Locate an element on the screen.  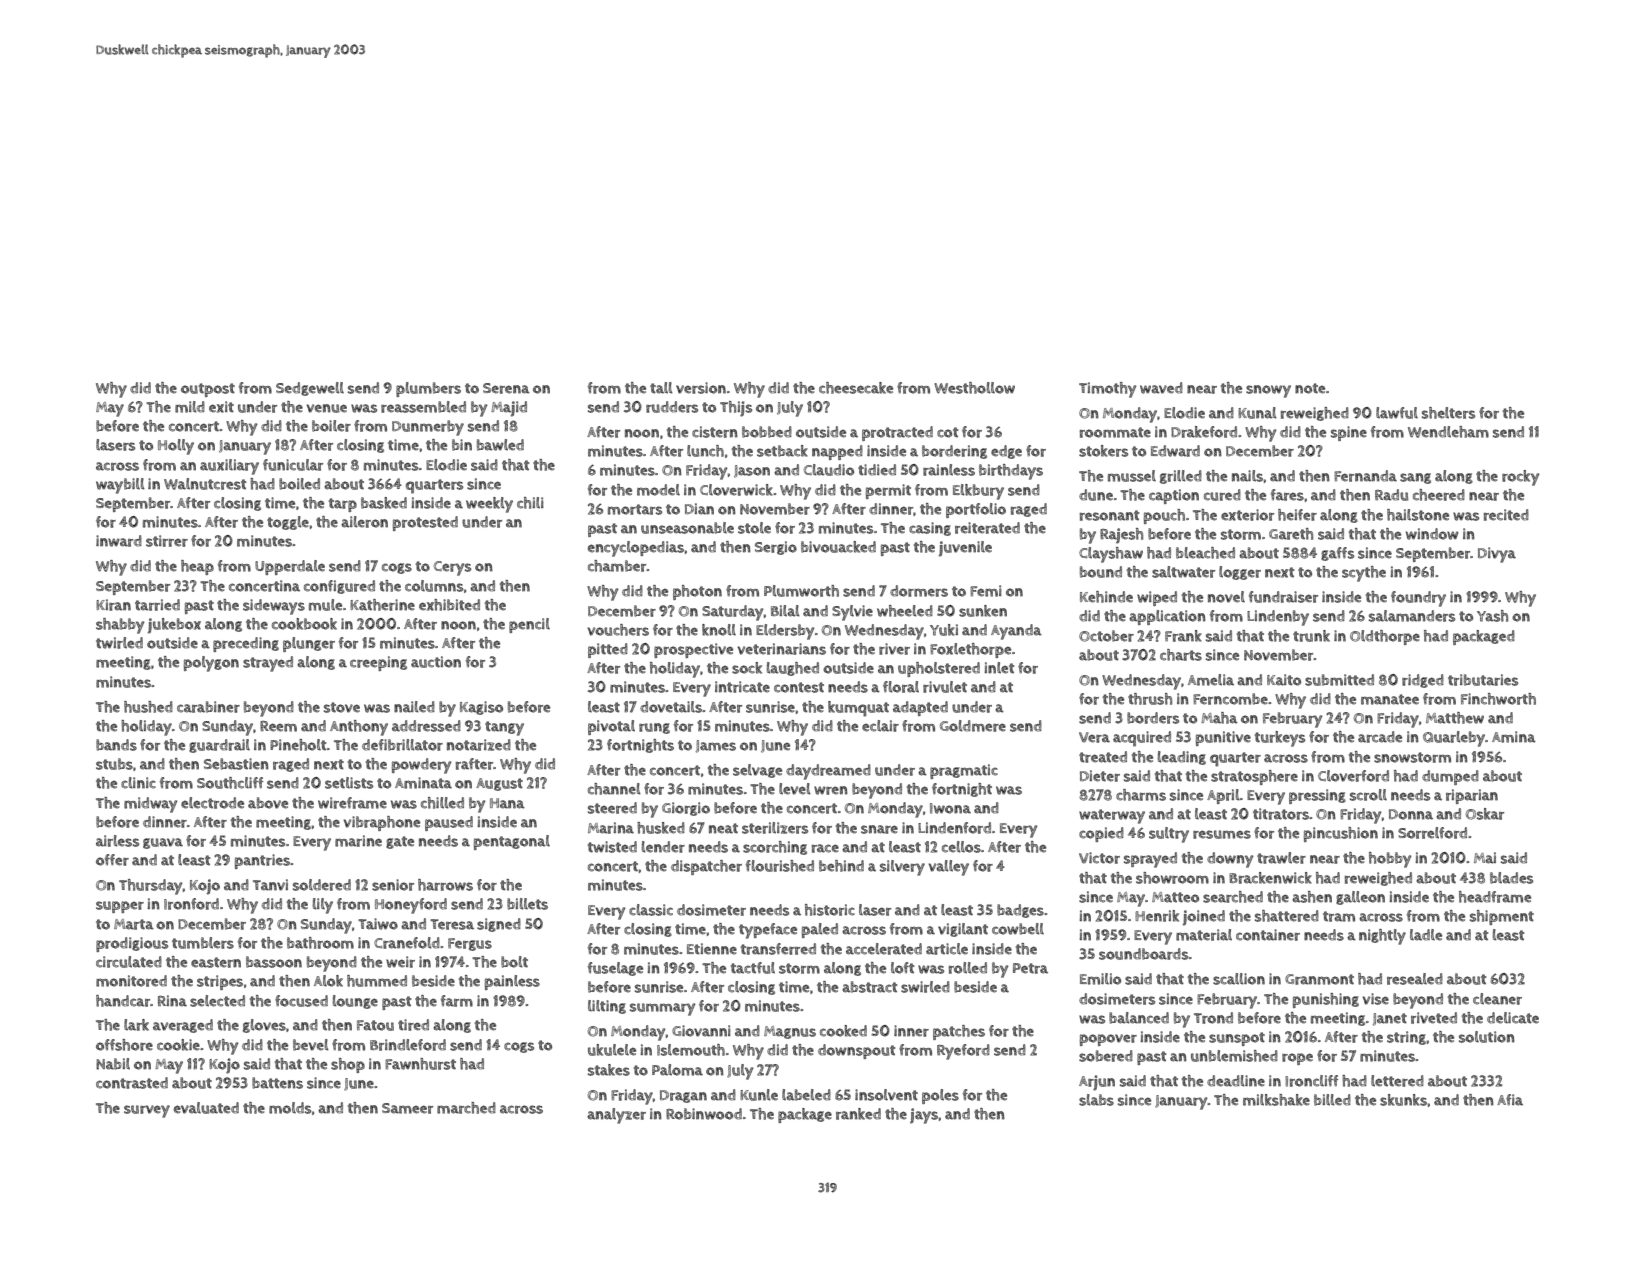
swirled is located at coordinates (925, 987).
